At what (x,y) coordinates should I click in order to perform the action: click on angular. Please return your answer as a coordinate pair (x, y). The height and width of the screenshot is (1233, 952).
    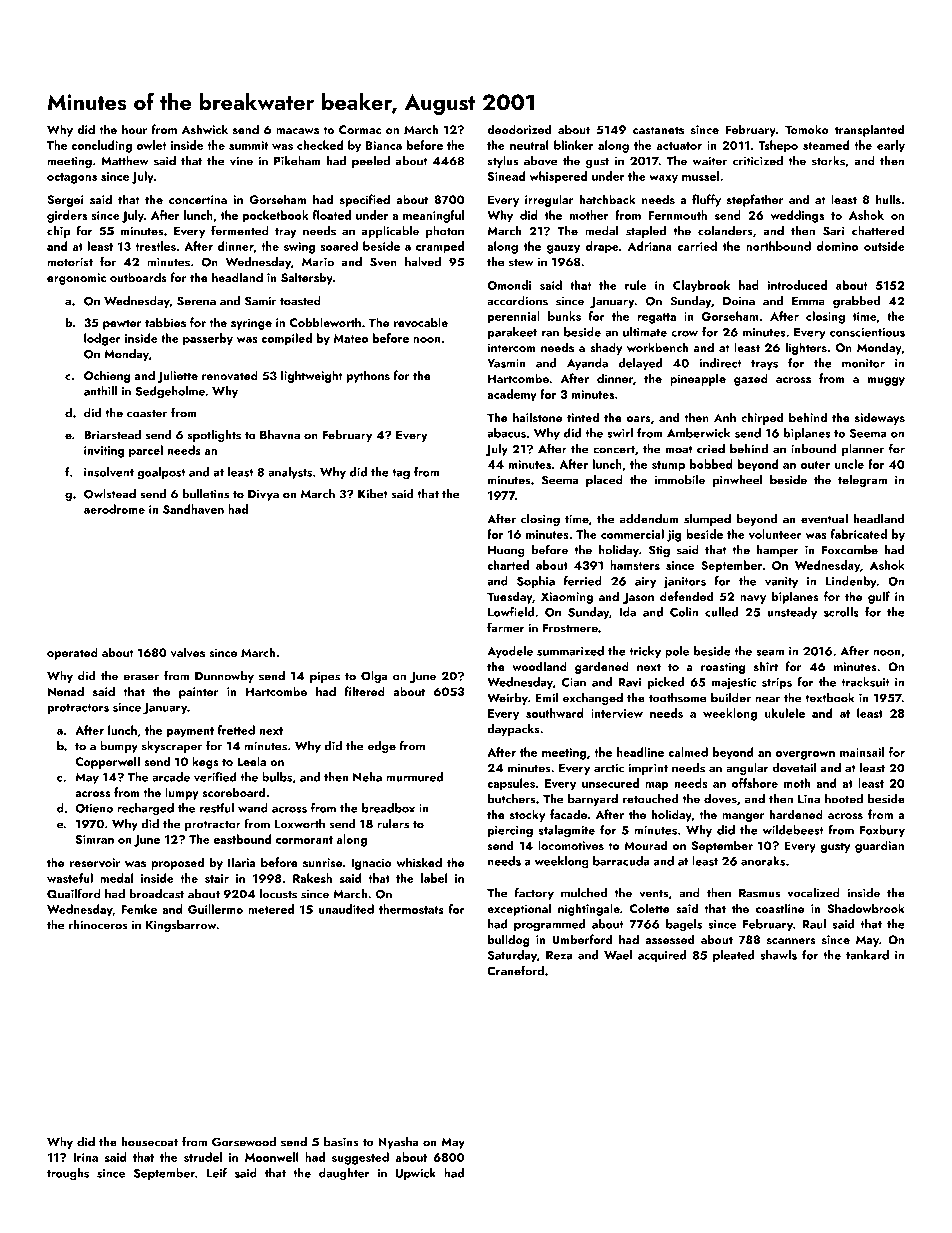
    Looking at the image, I should click on (747, 769).
